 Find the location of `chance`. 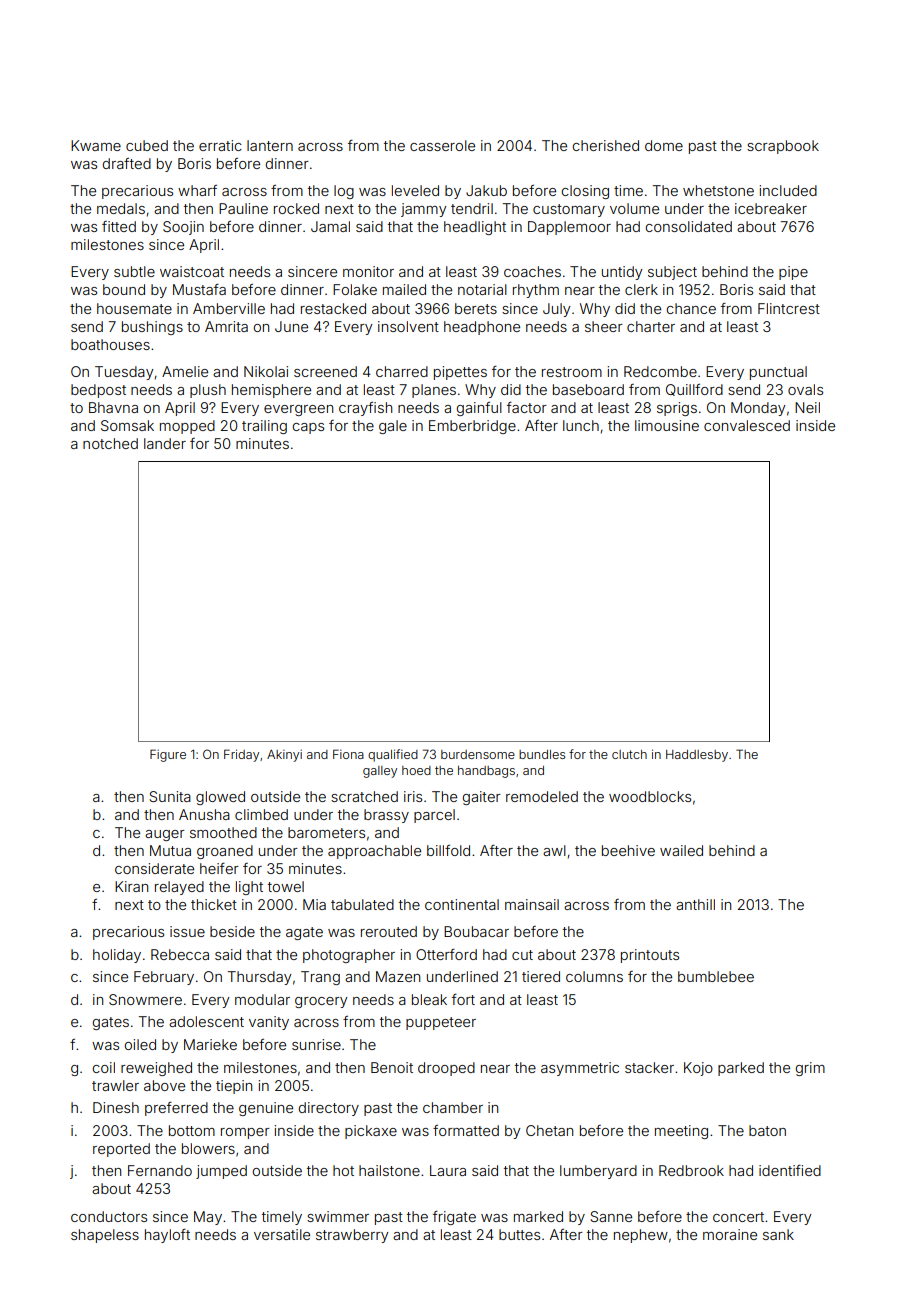

chance is located at coordinates (691, 308).
